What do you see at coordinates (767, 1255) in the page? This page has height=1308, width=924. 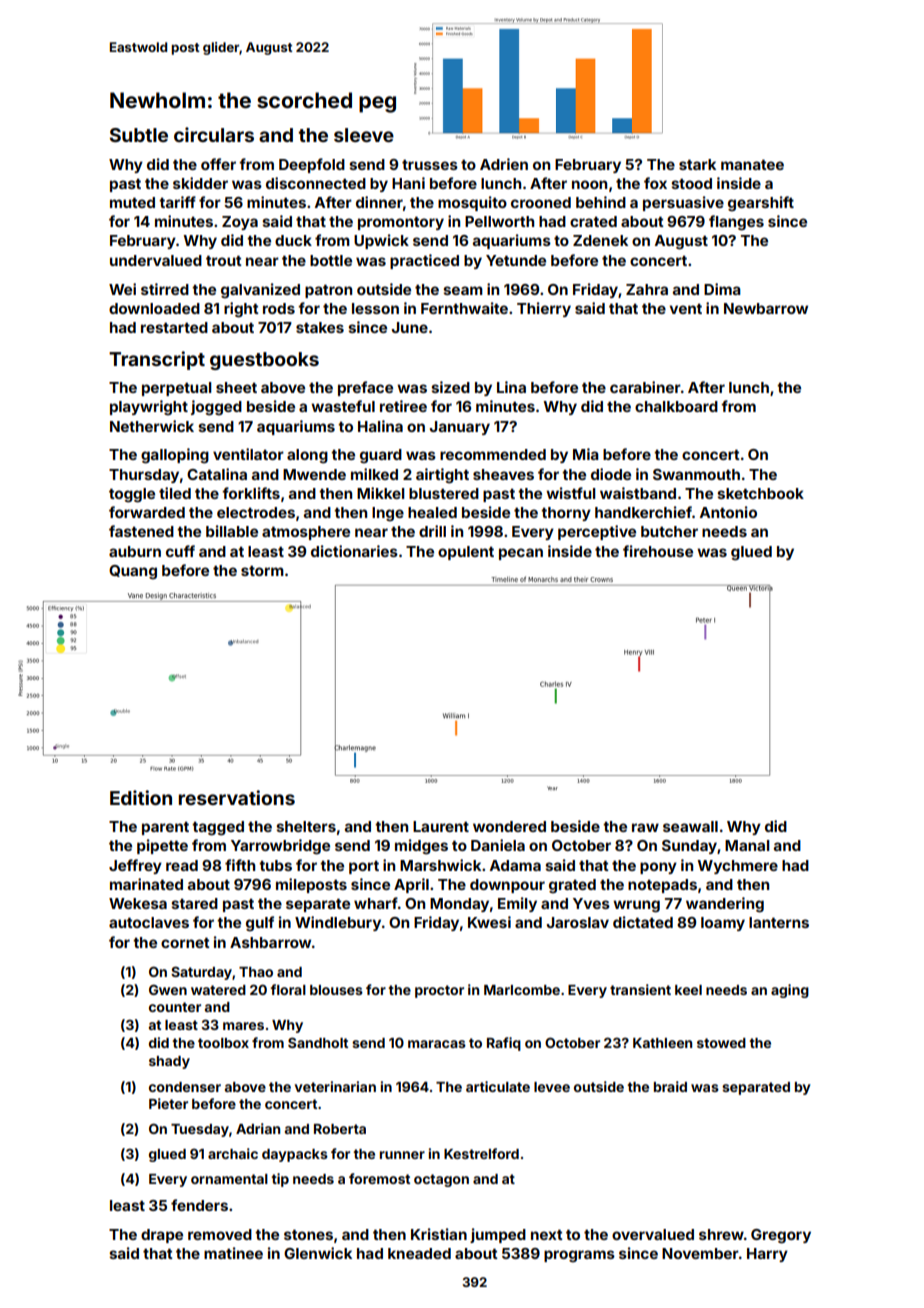 I see `Harry` at bounding box center [767, 1255].
